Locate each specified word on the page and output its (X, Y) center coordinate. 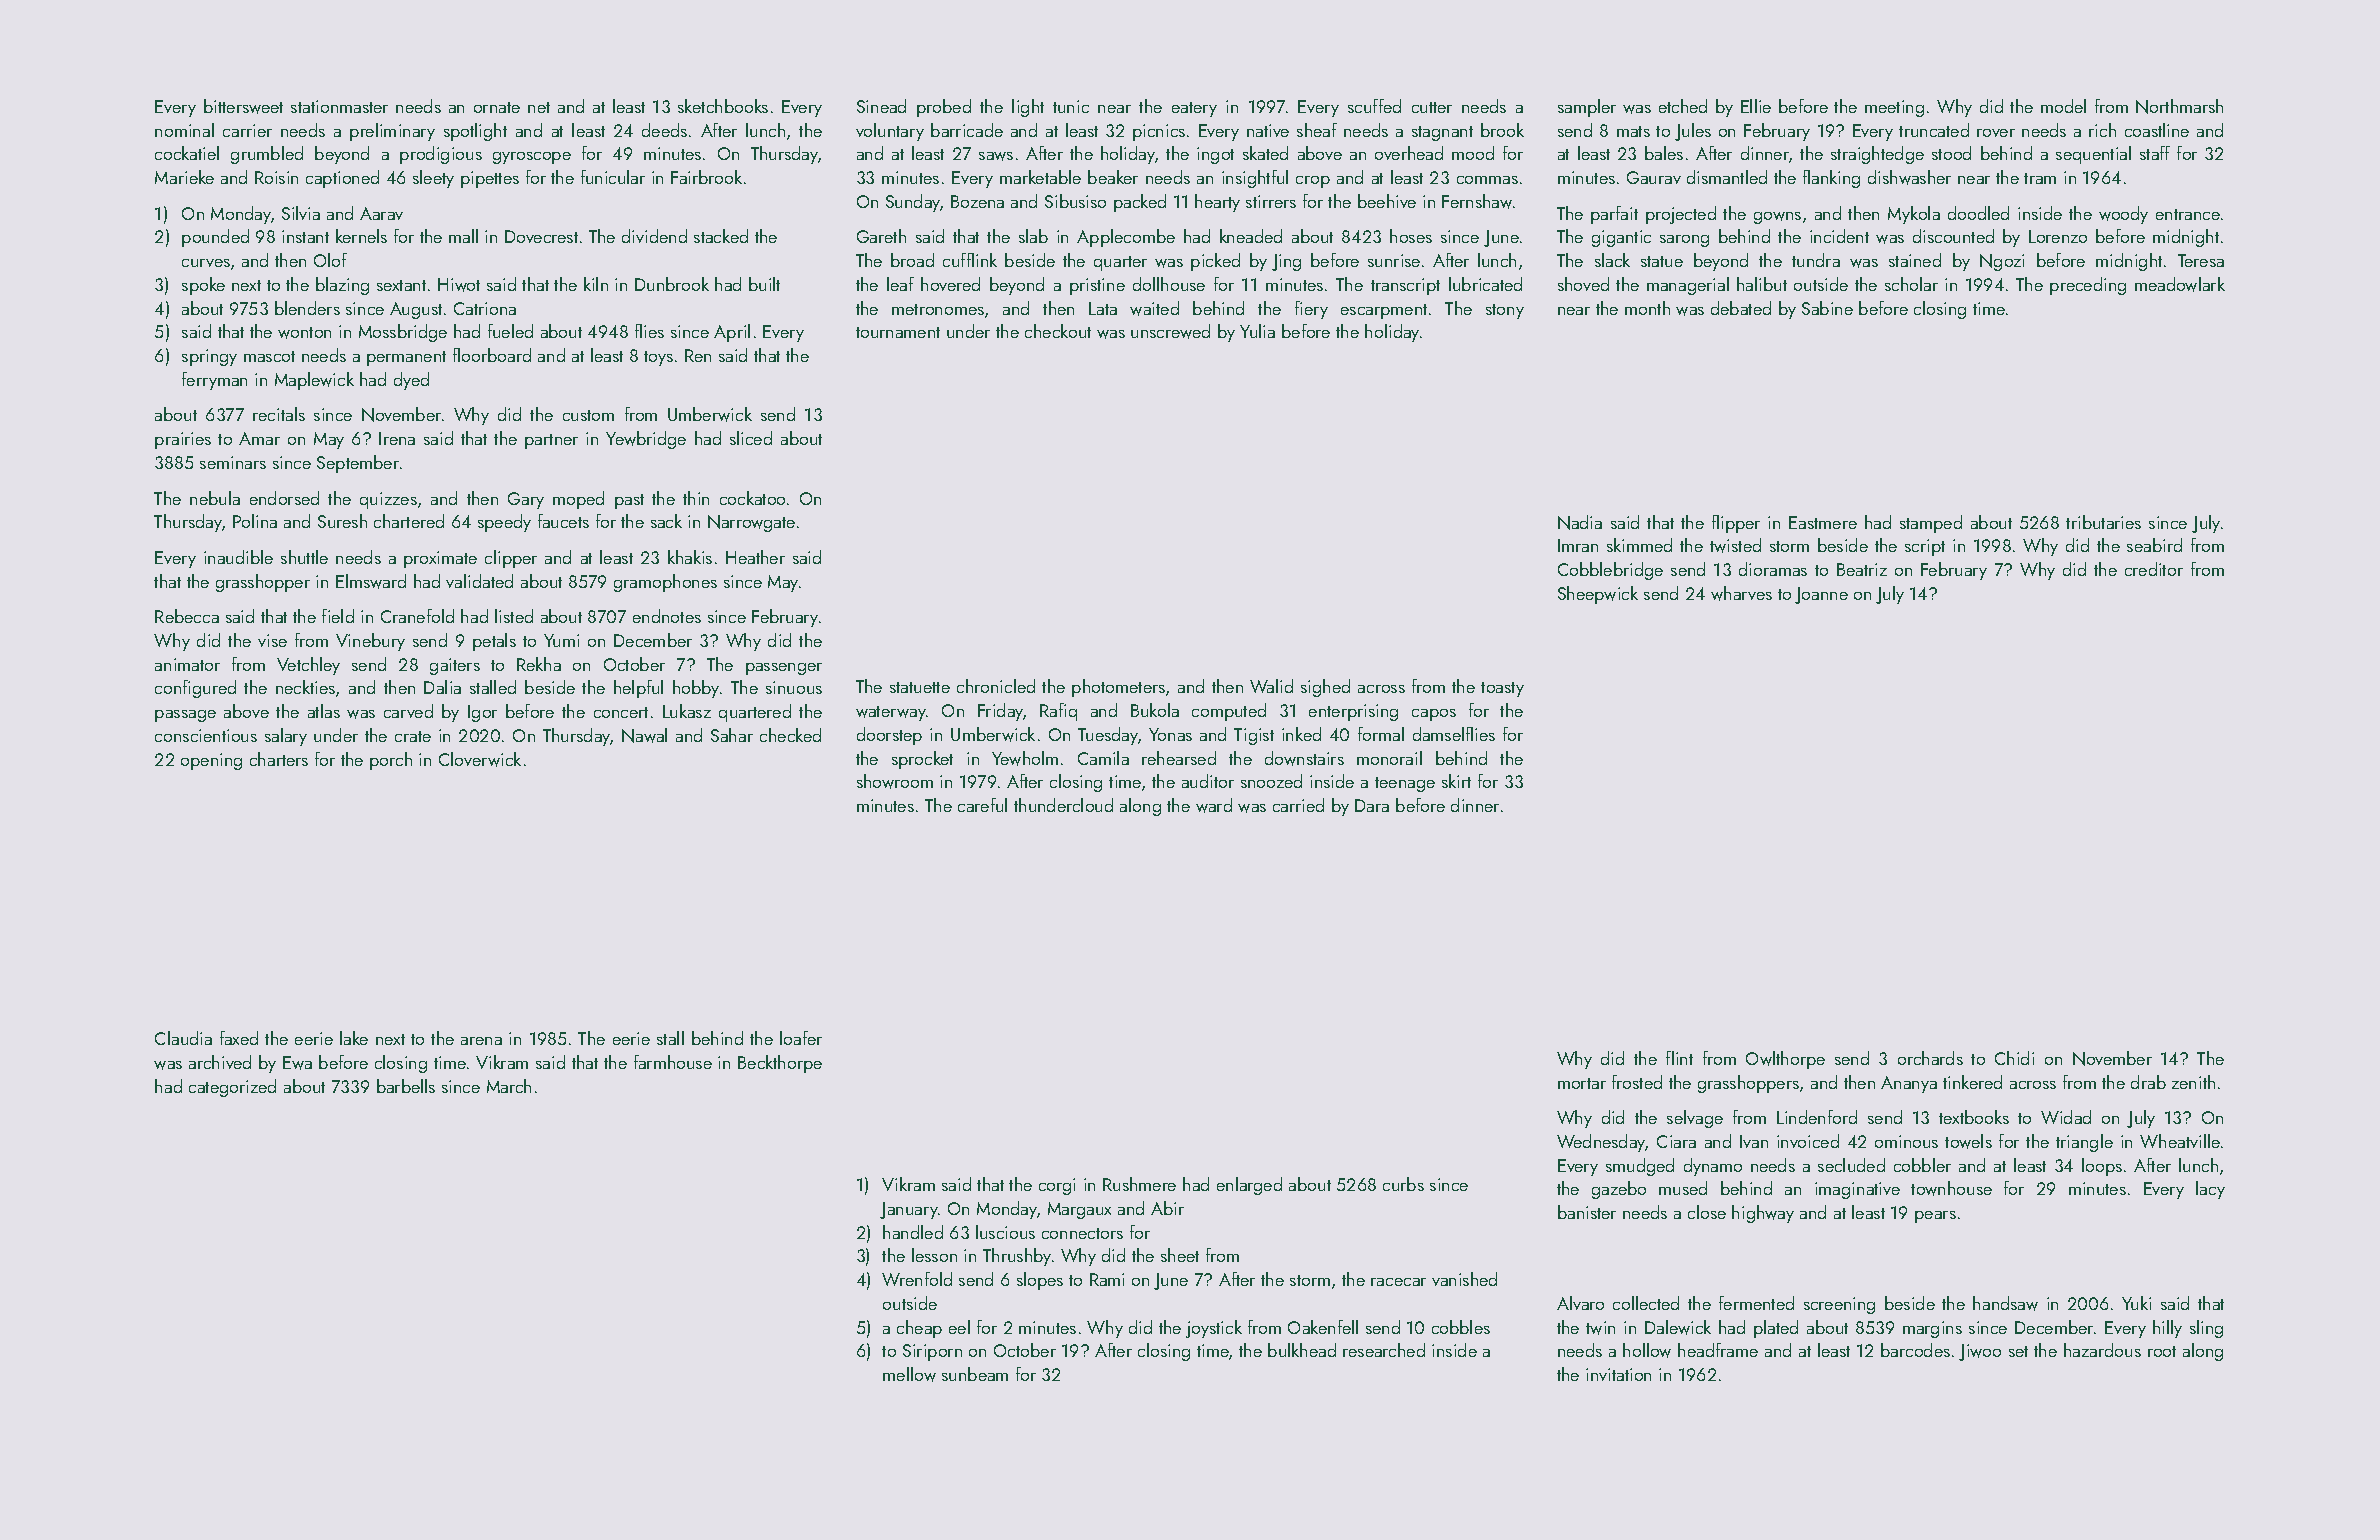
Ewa (297, 1063)
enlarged (1249, 1186)
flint (1679, 1058)
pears (1935, 1217)
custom (588, 415)
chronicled (996, 686)
